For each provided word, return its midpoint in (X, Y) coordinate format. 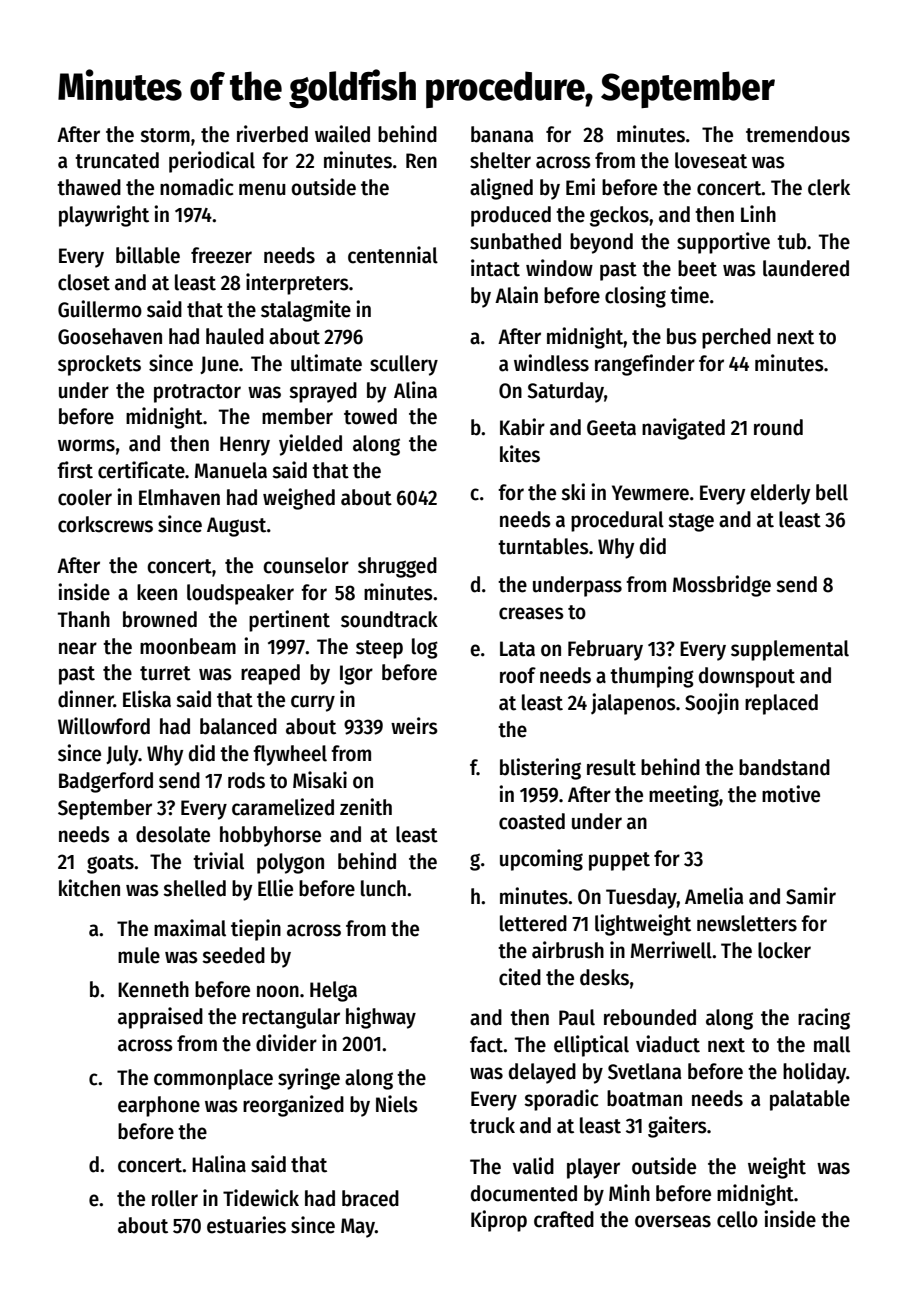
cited (520, 977)
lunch (383, 888)
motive (791, 794)
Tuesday (641, 898)
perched (736, 338)
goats (110, 864)
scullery (404, 365)
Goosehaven (110, 336)
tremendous (798, 134)
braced (370, 1198)
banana (502, 134)
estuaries (246, 1225)
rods (246, 780)
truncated (117, 160)
